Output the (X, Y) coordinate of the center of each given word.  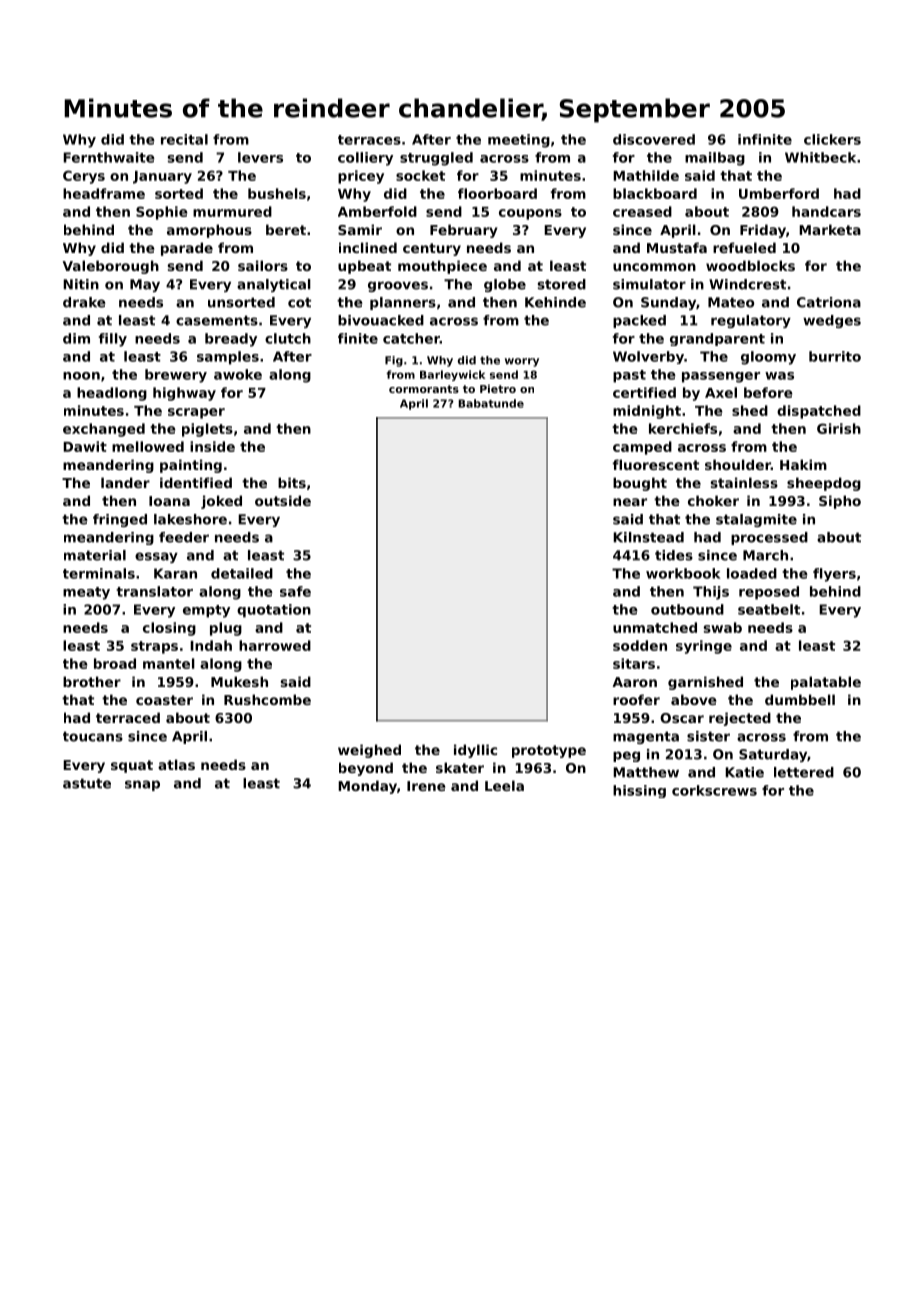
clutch (288, 338)
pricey (361, 177)
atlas (176, 764)
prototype (549, 751)
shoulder (738, 464)
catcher (411, 338)
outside (283, 500)
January (162, 177)
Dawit (85, 446)
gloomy (768, 358)
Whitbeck (820, 157)
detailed (242, 573)
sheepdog (824, 484)
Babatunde (491, 403)
